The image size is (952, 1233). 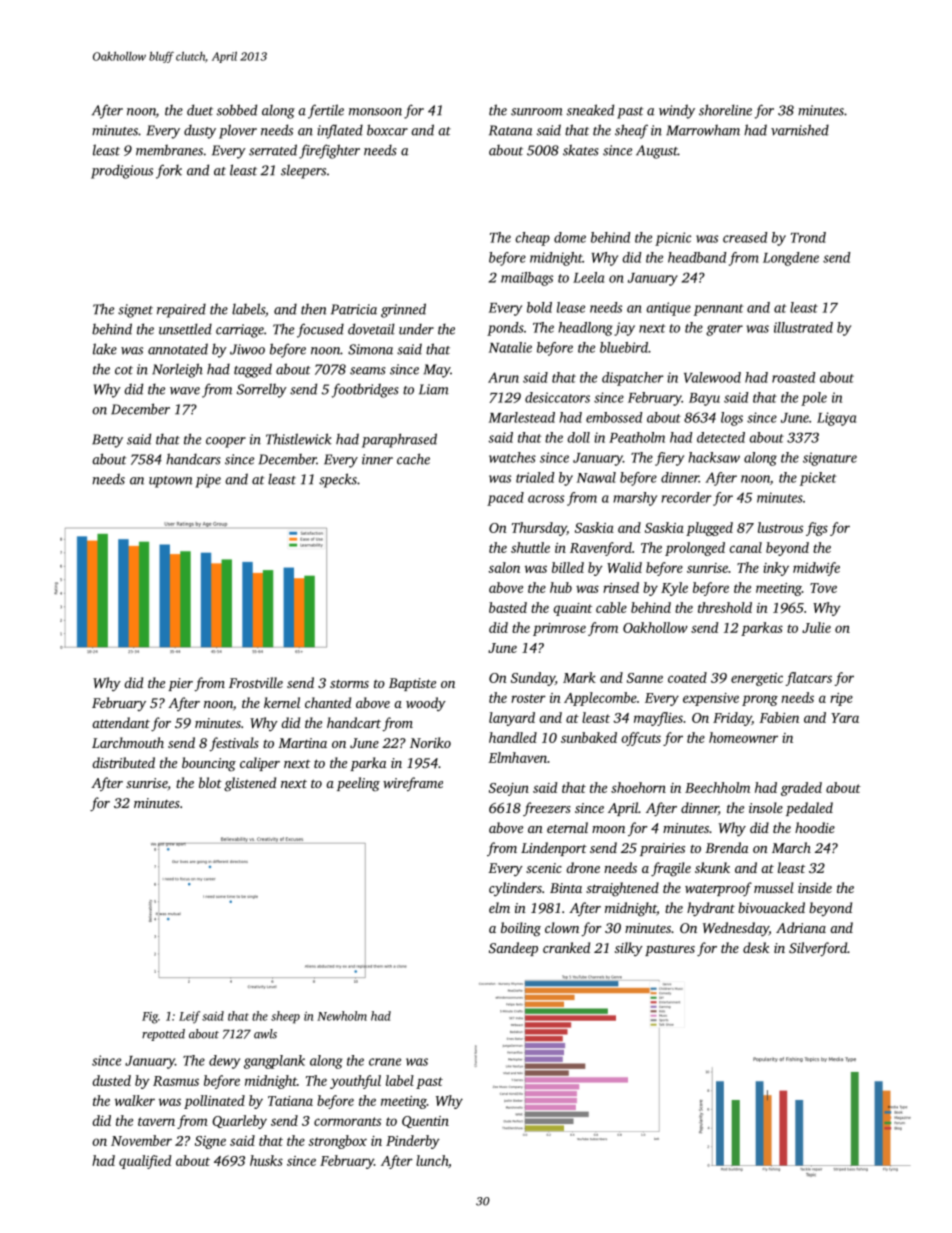 What do you see at coordinates (521, 929) in the screenshot?
I see `boiling` at bounding box center [521, 929].
